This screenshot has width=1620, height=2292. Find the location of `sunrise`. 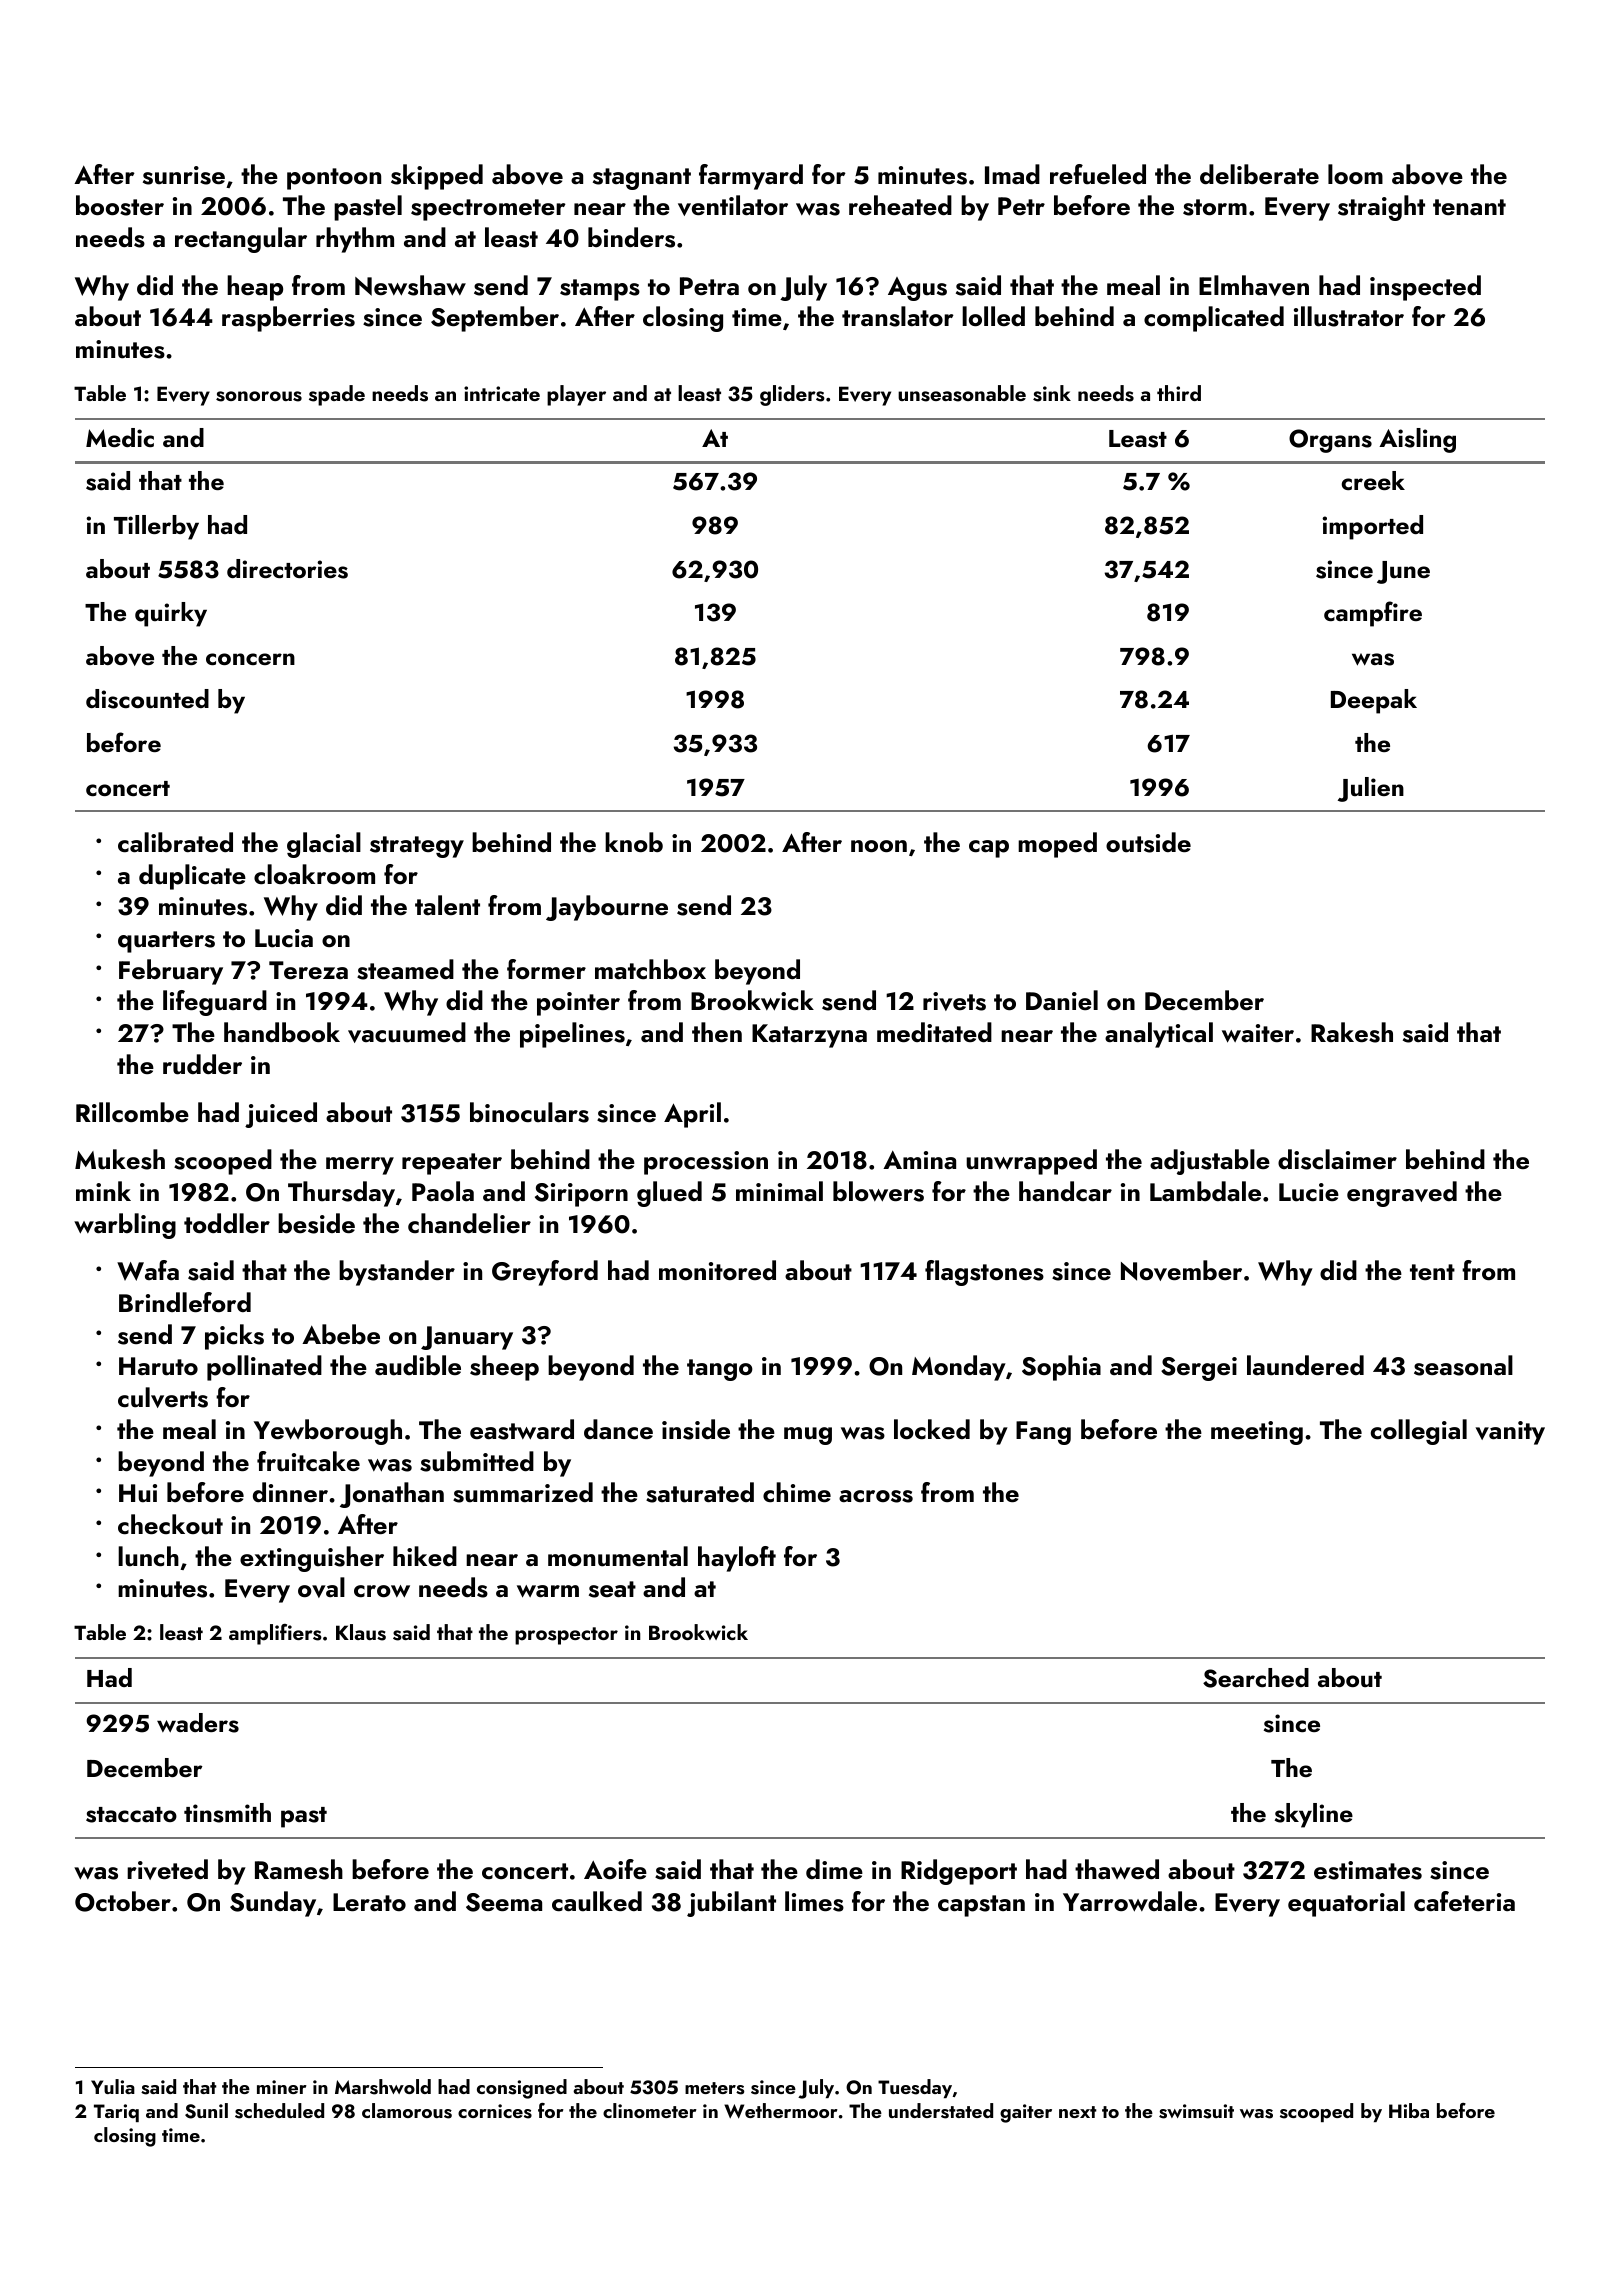

sunrise is located at coordinates (184, 175).
